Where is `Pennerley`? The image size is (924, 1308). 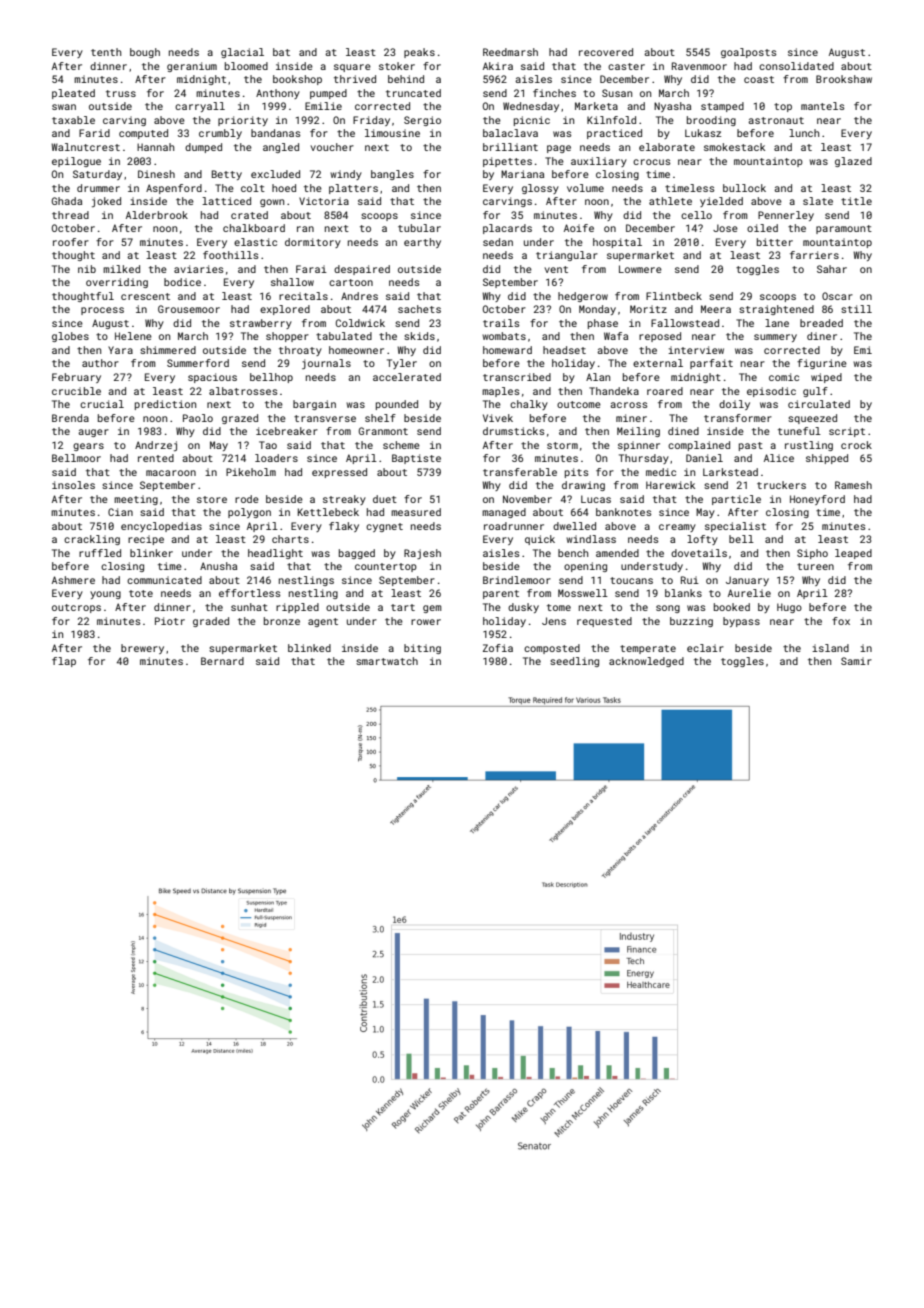
Pennerley is located at coordinates (786, 216).
